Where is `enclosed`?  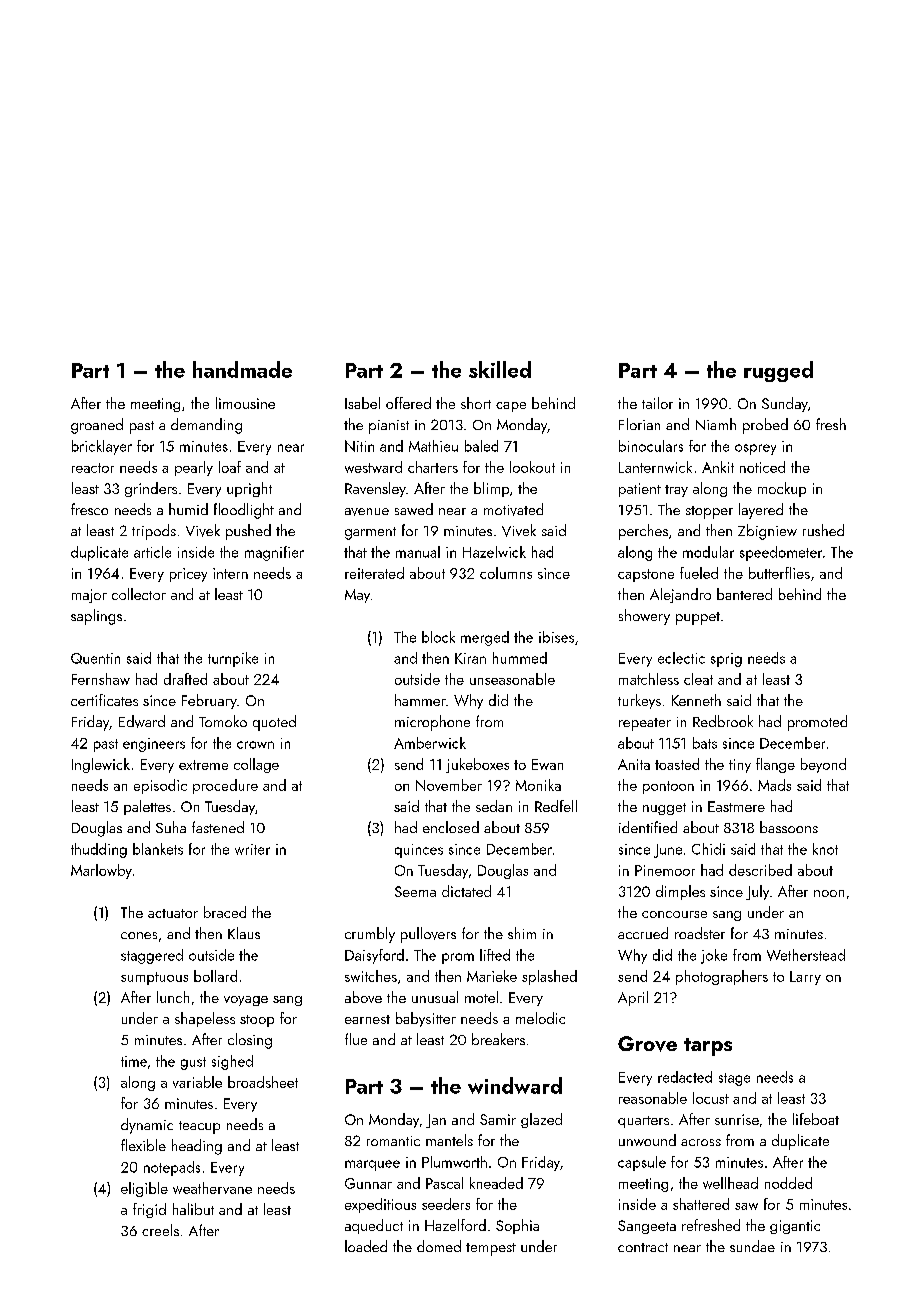 enclosed is located at coordinates (451, 827).
